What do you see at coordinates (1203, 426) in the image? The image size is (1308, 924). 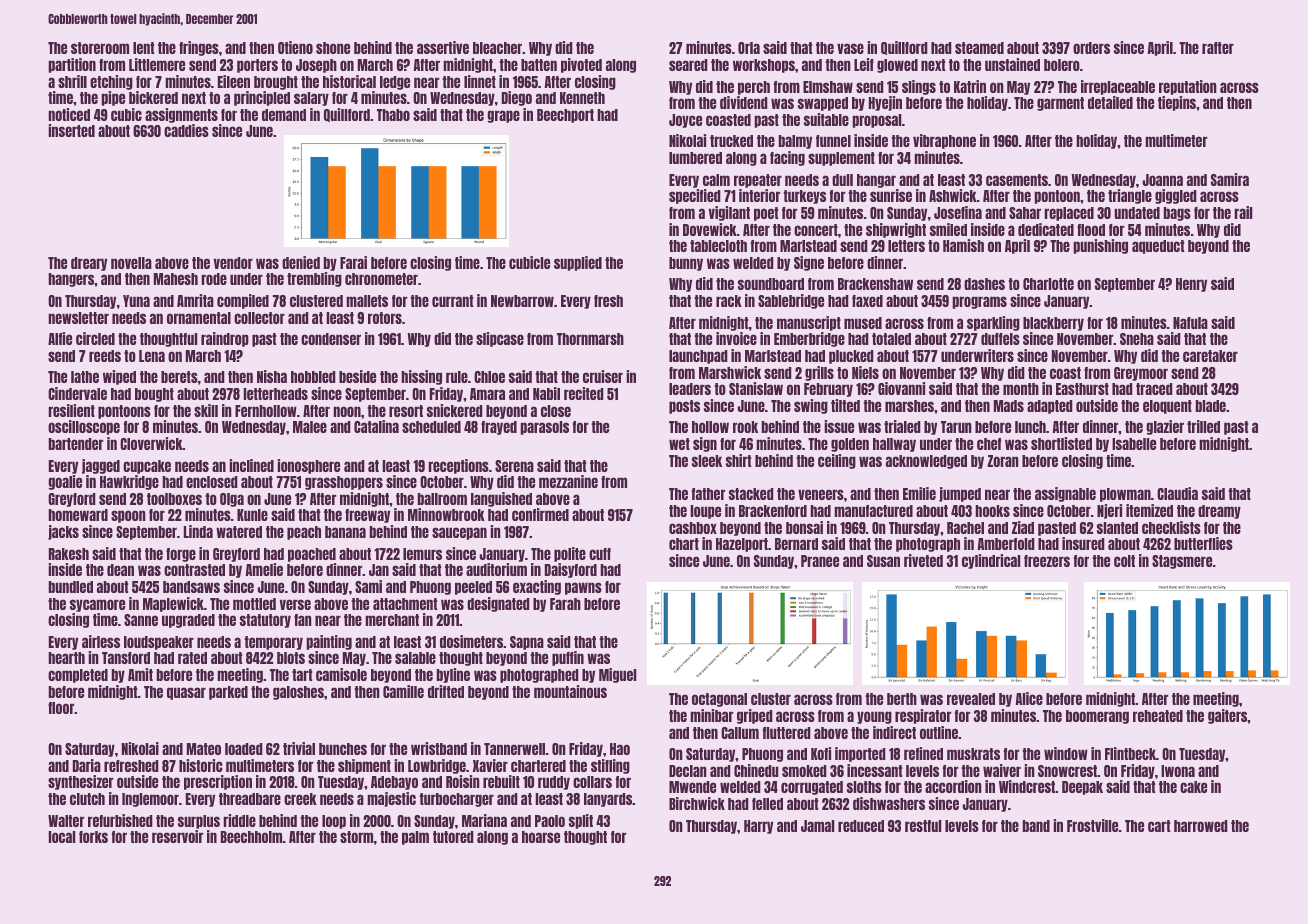 I see `trilled` at bounding box center [1203, 426].
